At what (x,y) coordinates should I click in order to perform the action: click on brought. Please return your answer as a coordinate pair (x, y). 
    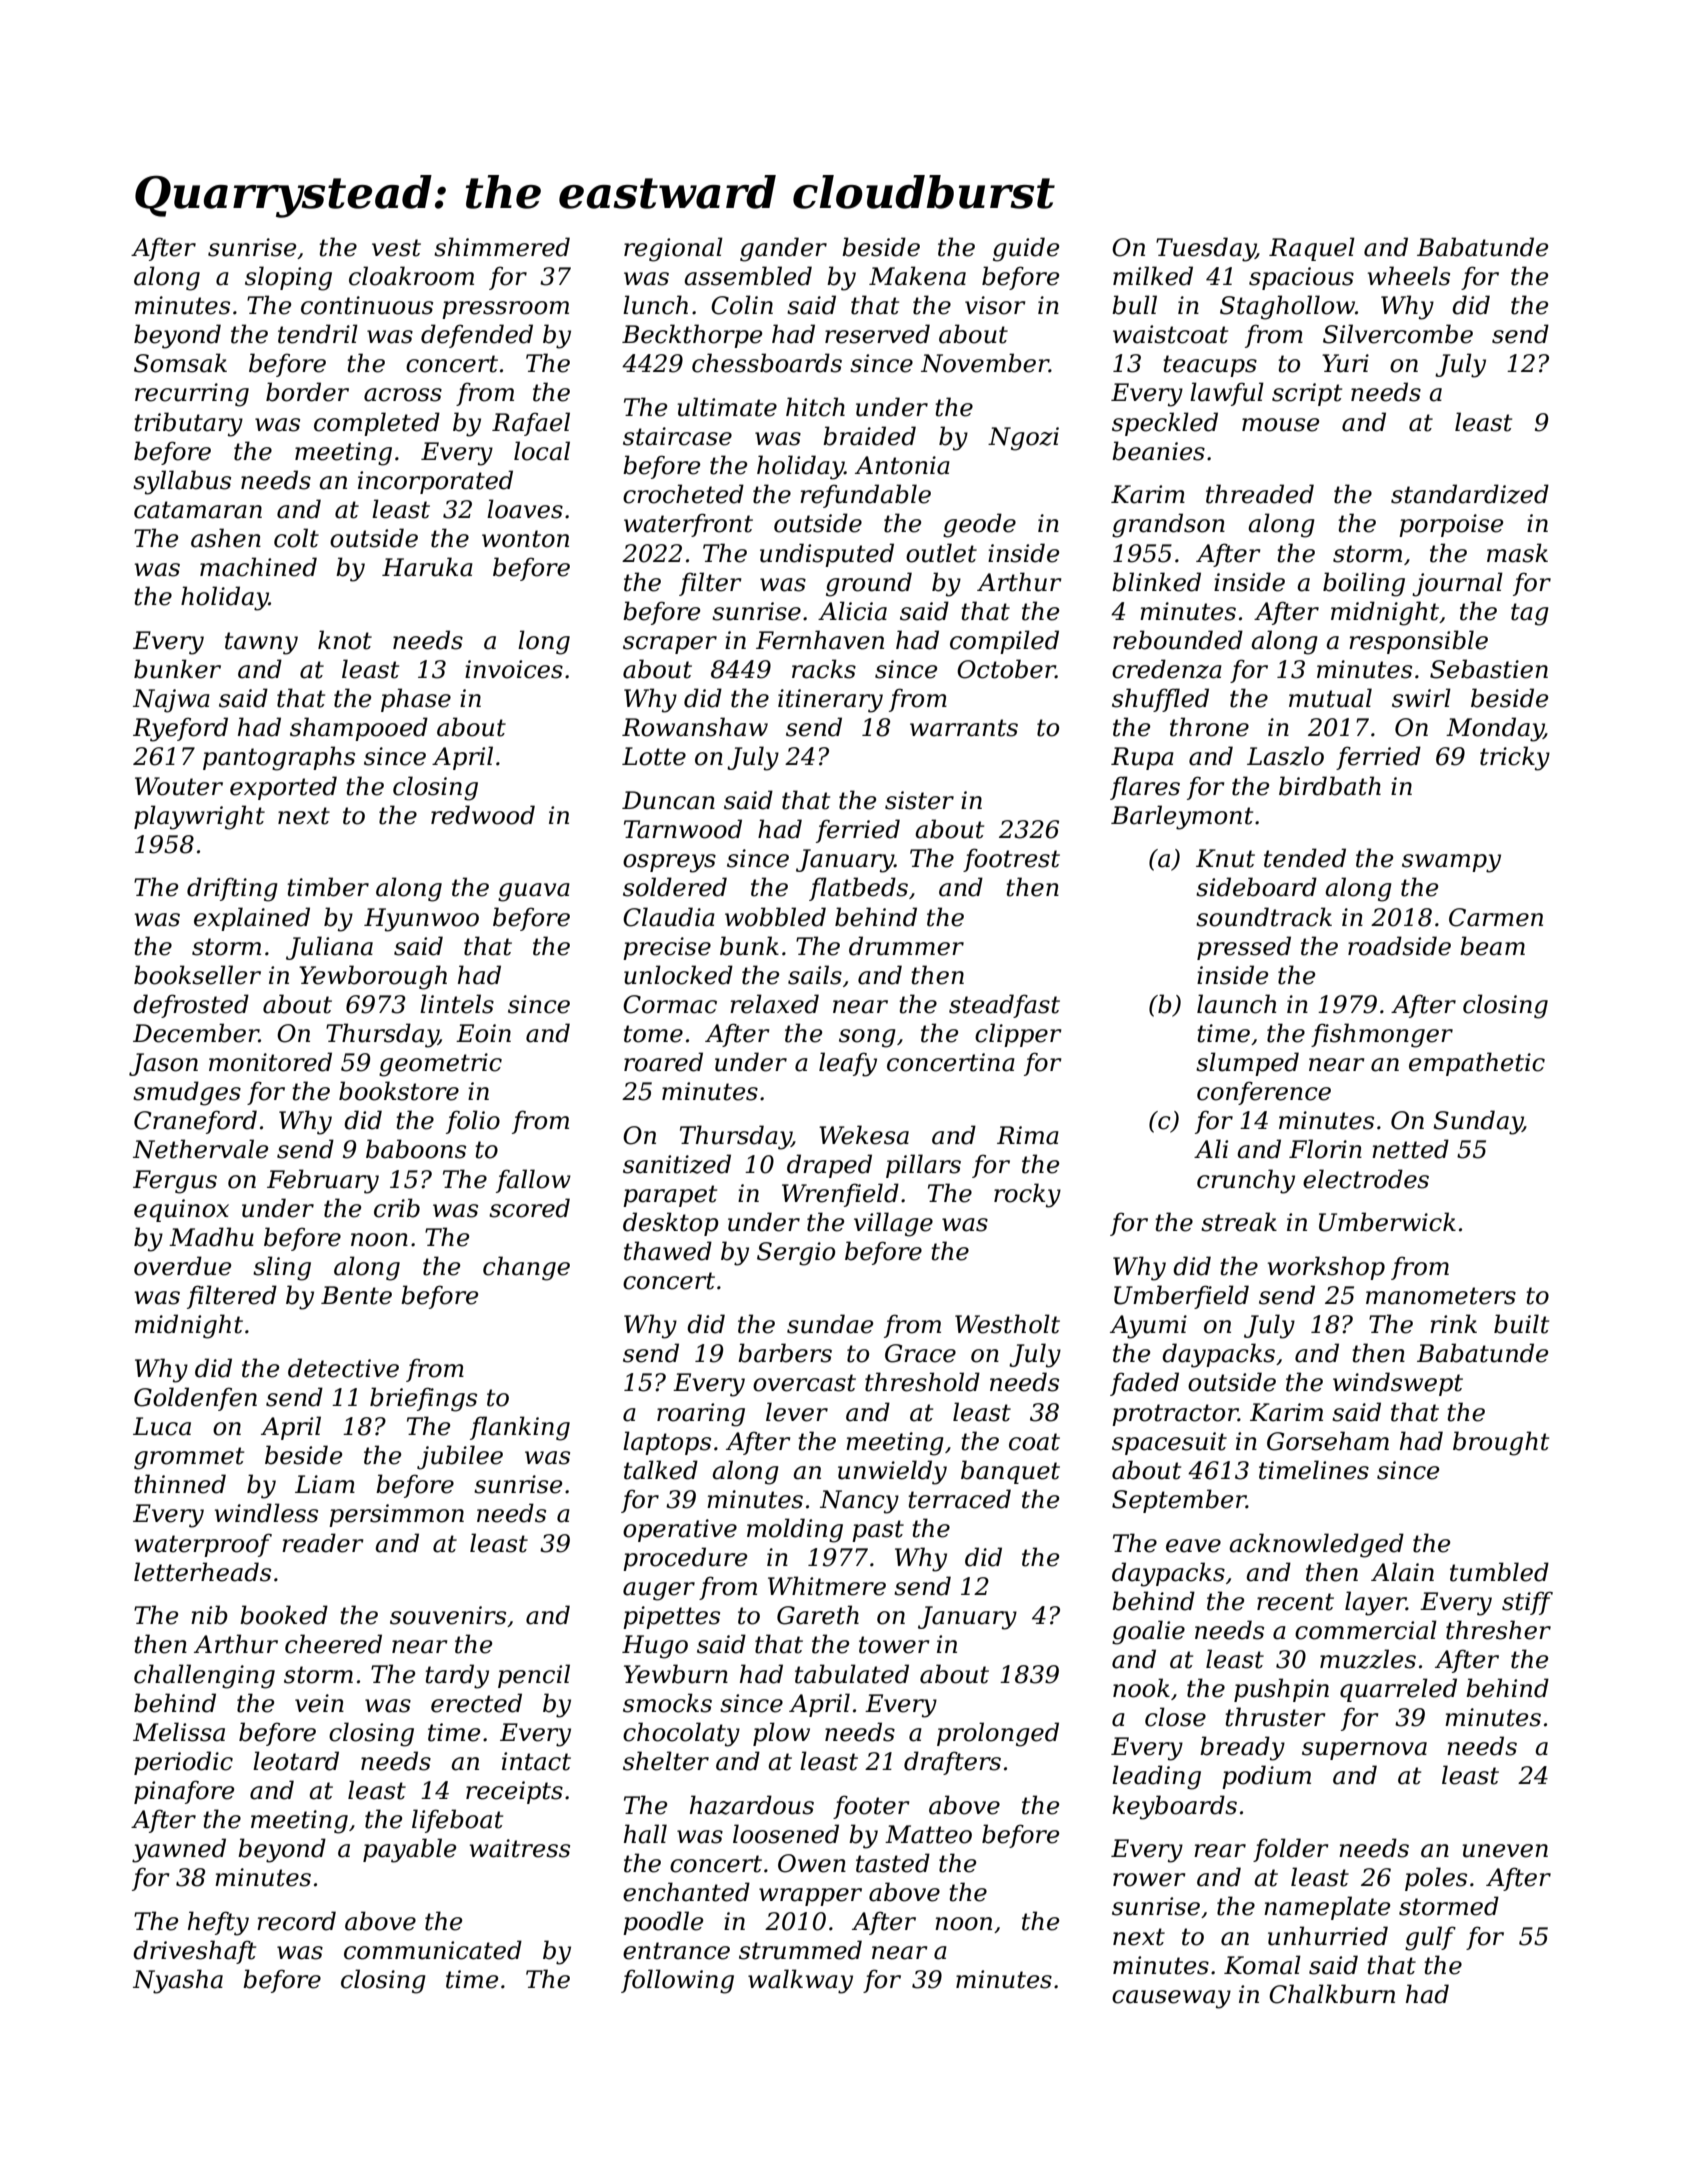
    Looking at the image, I should click on (1501, 1443).
